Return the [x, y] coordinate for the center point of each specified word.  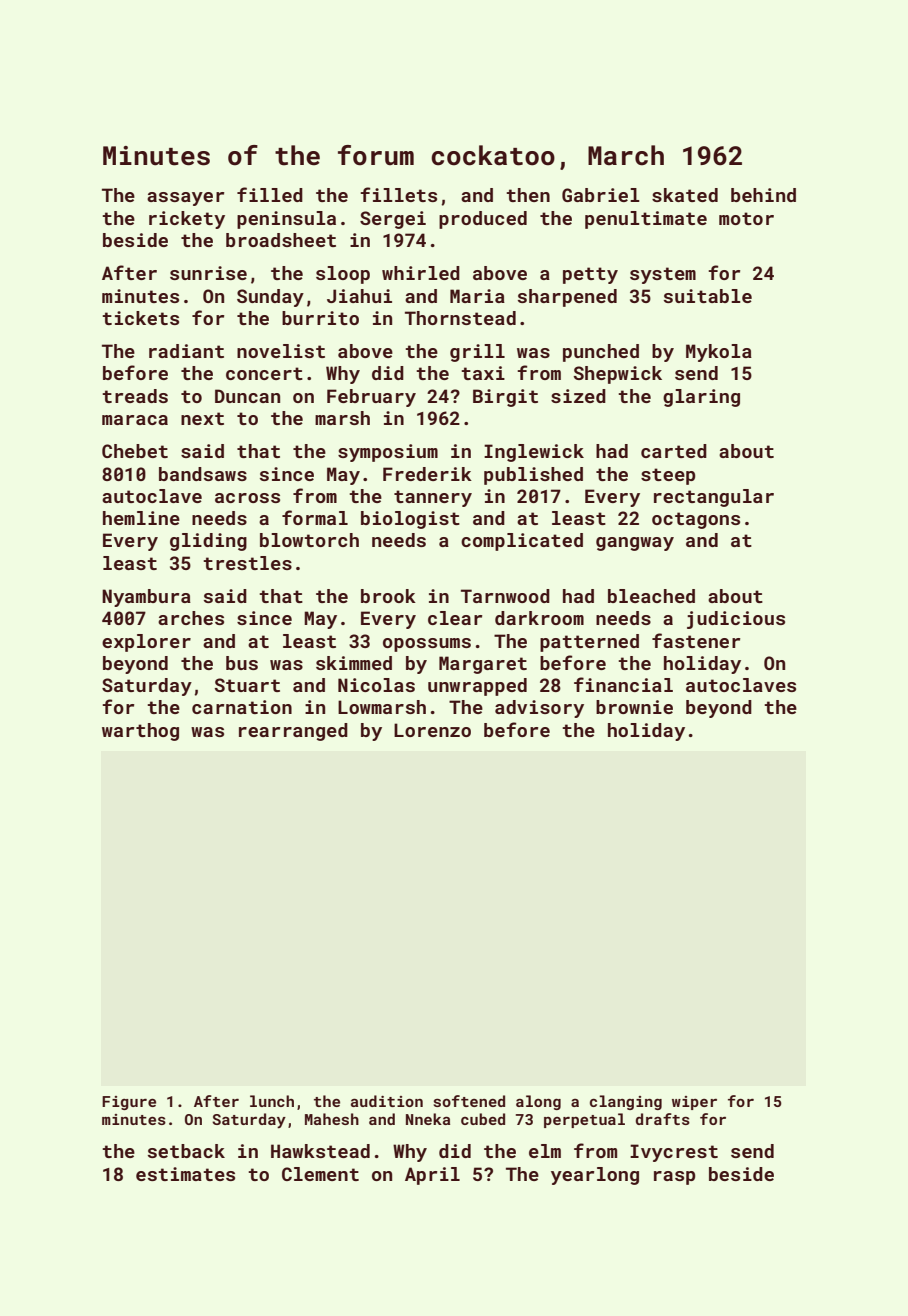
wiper [694, 1103]
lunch [272, 1101]
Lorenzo [432, 730]
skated [685, 195]
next [202, 418]
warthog [140, 732]
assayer [185, 199]
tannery [433, 498]
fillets [398, 194]
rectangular [714, 498]
